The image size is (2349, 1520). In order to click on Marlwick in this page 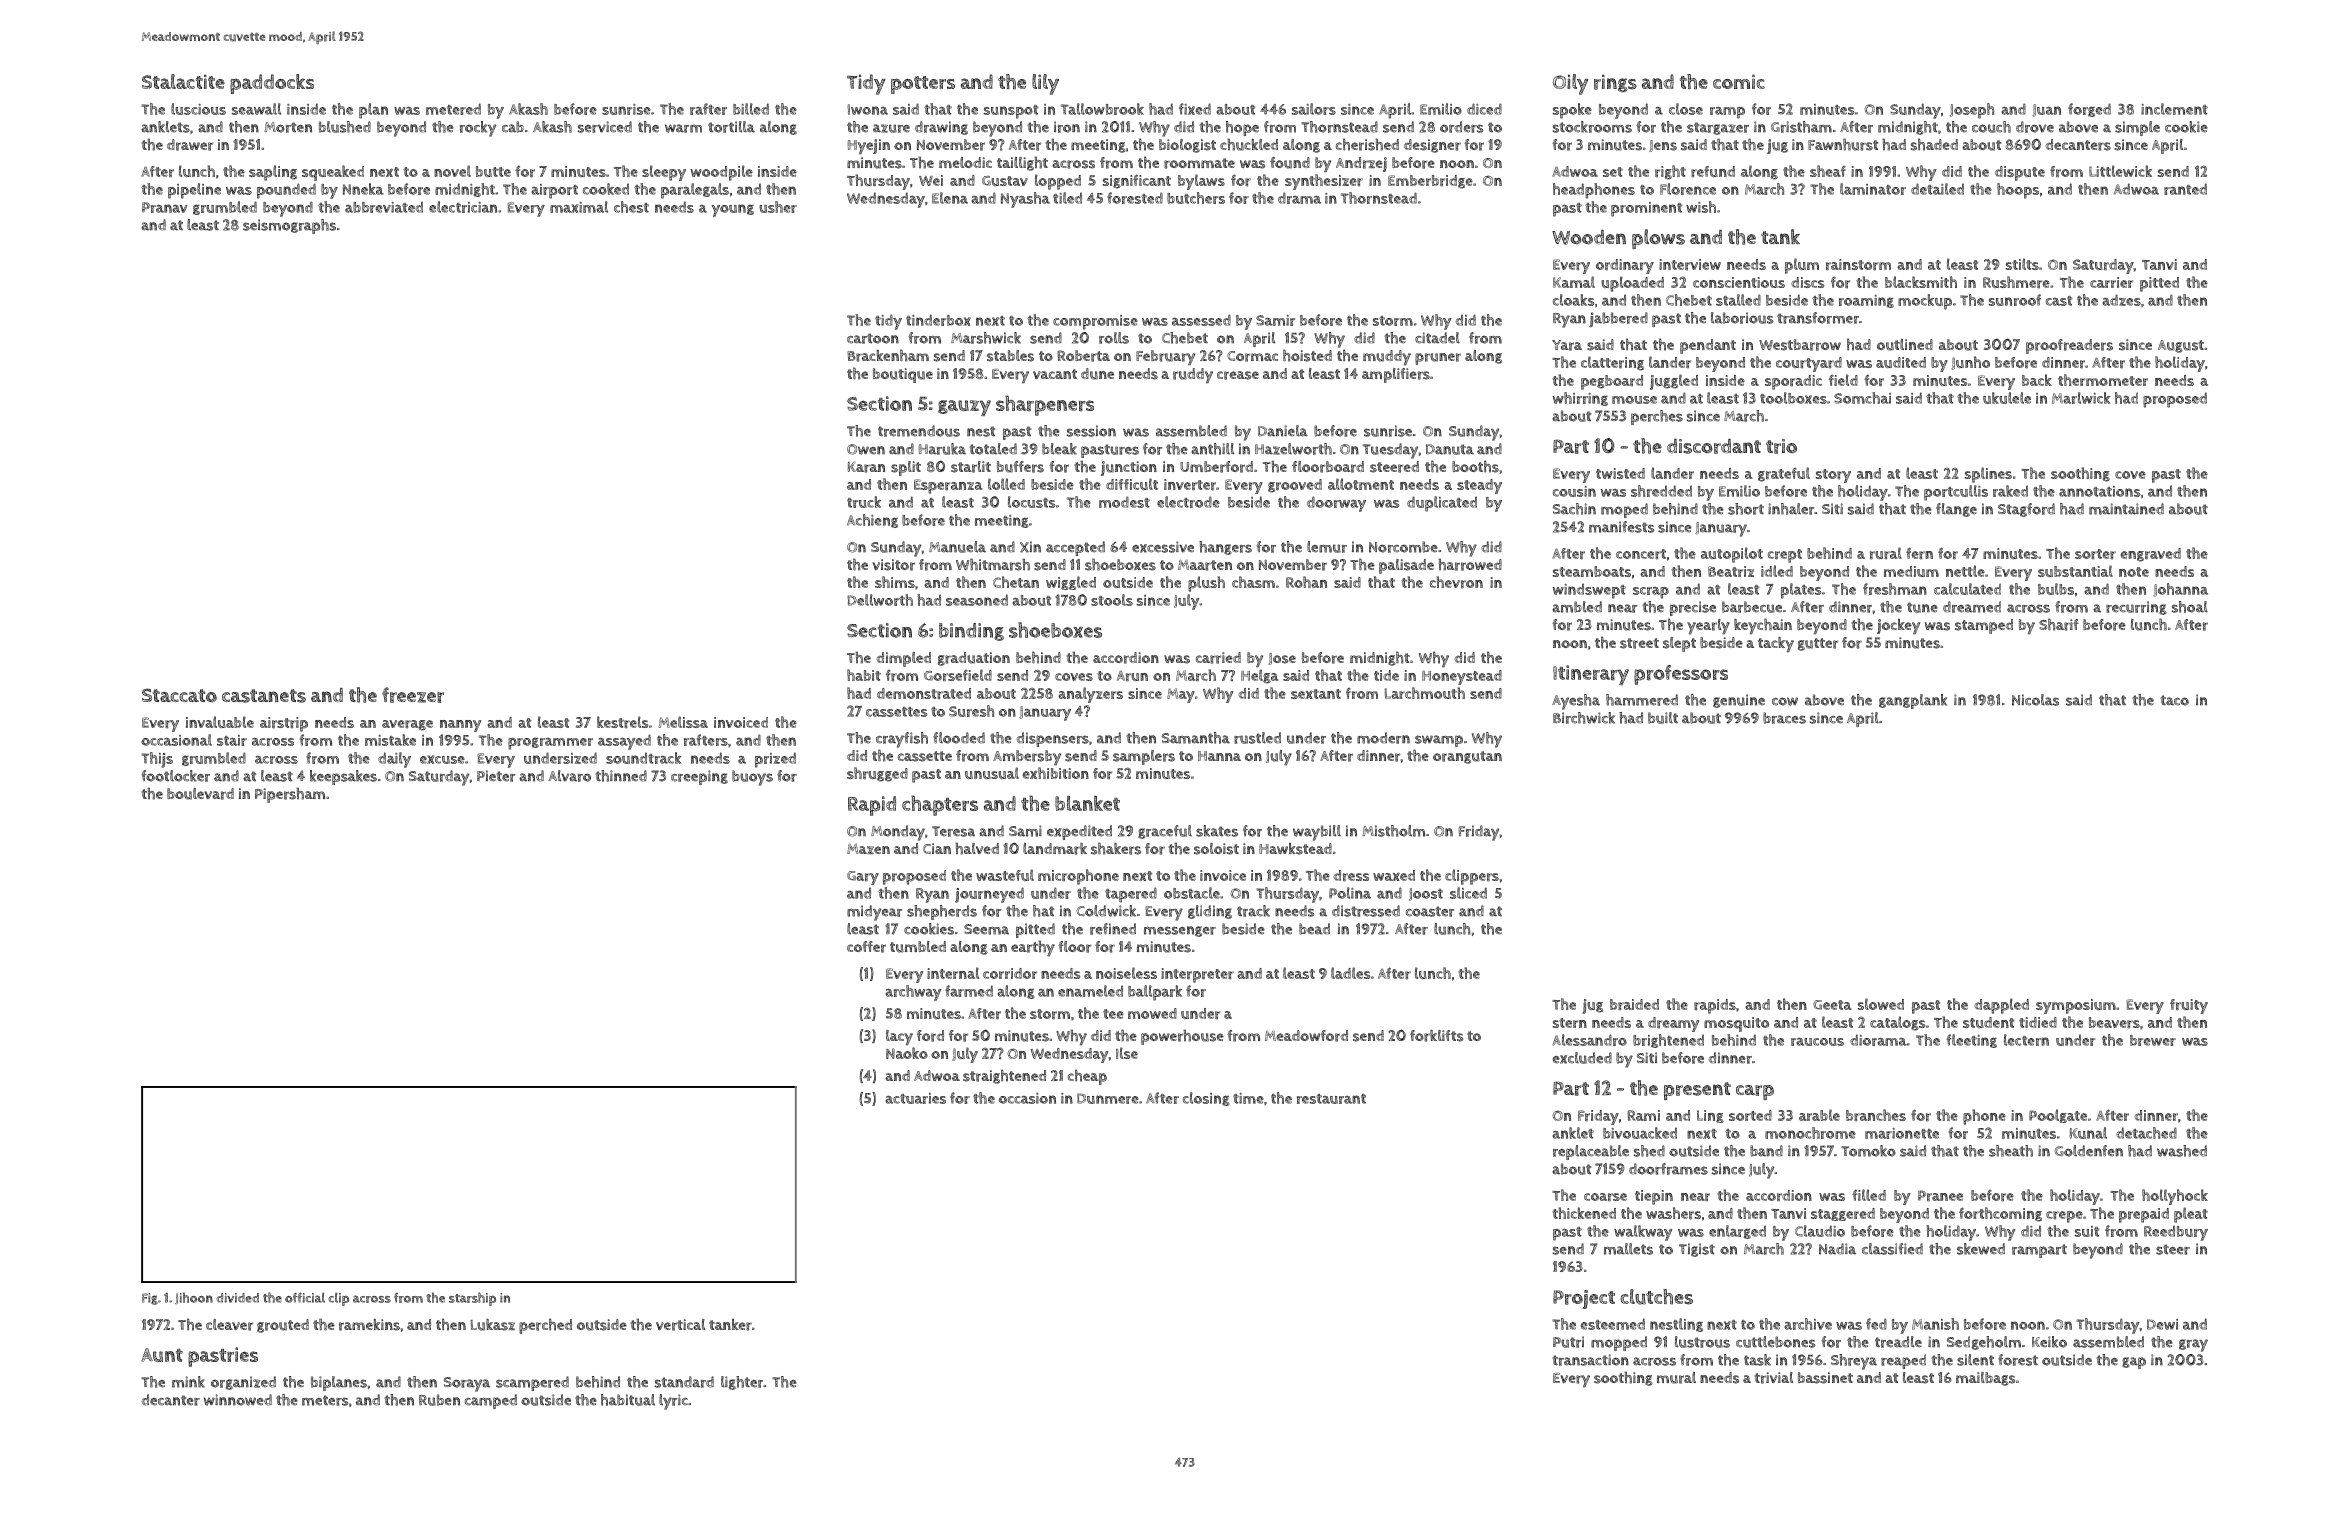, I will do `click(2081, 398)`.
